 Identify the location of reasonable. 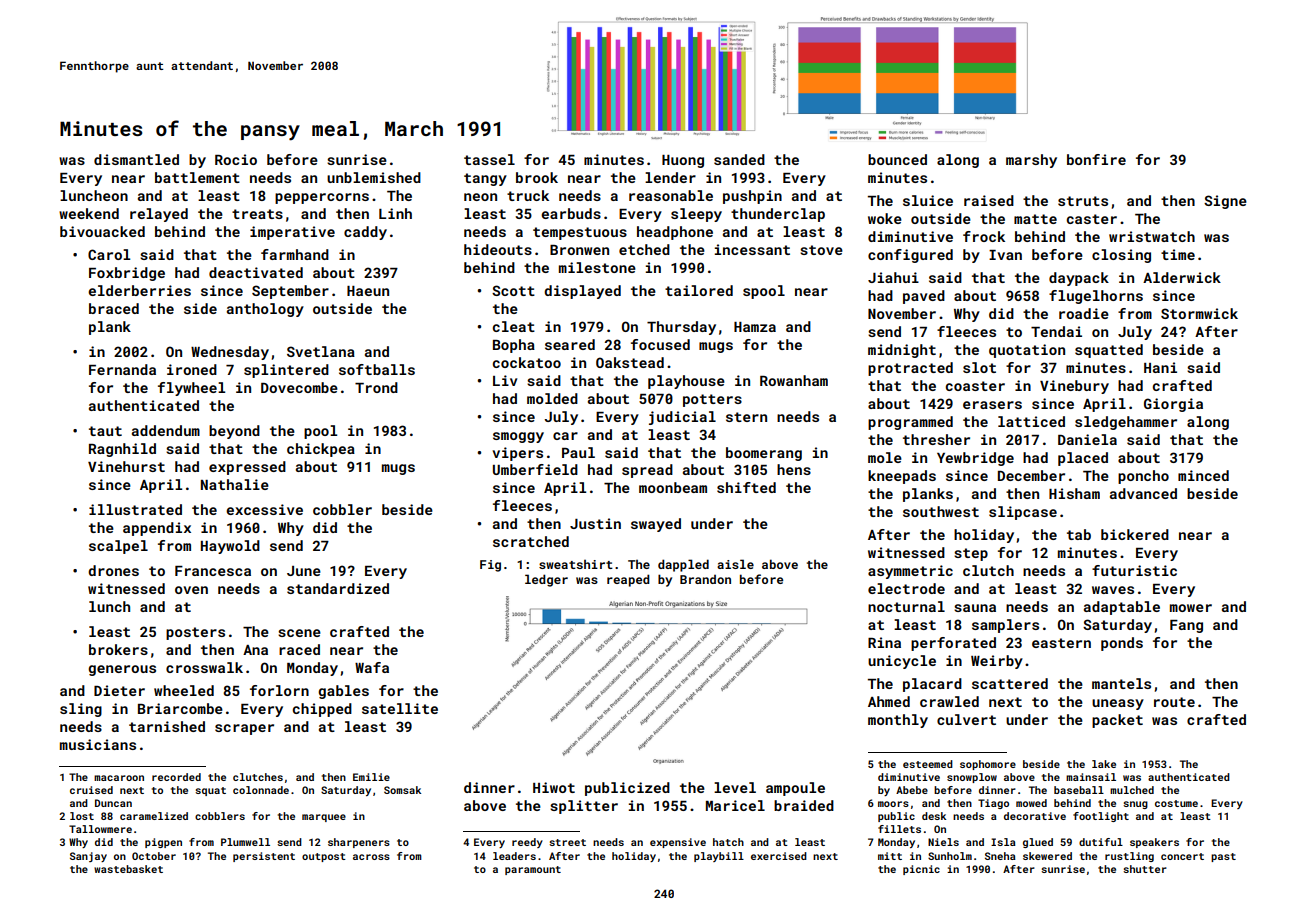
(671, 195).
